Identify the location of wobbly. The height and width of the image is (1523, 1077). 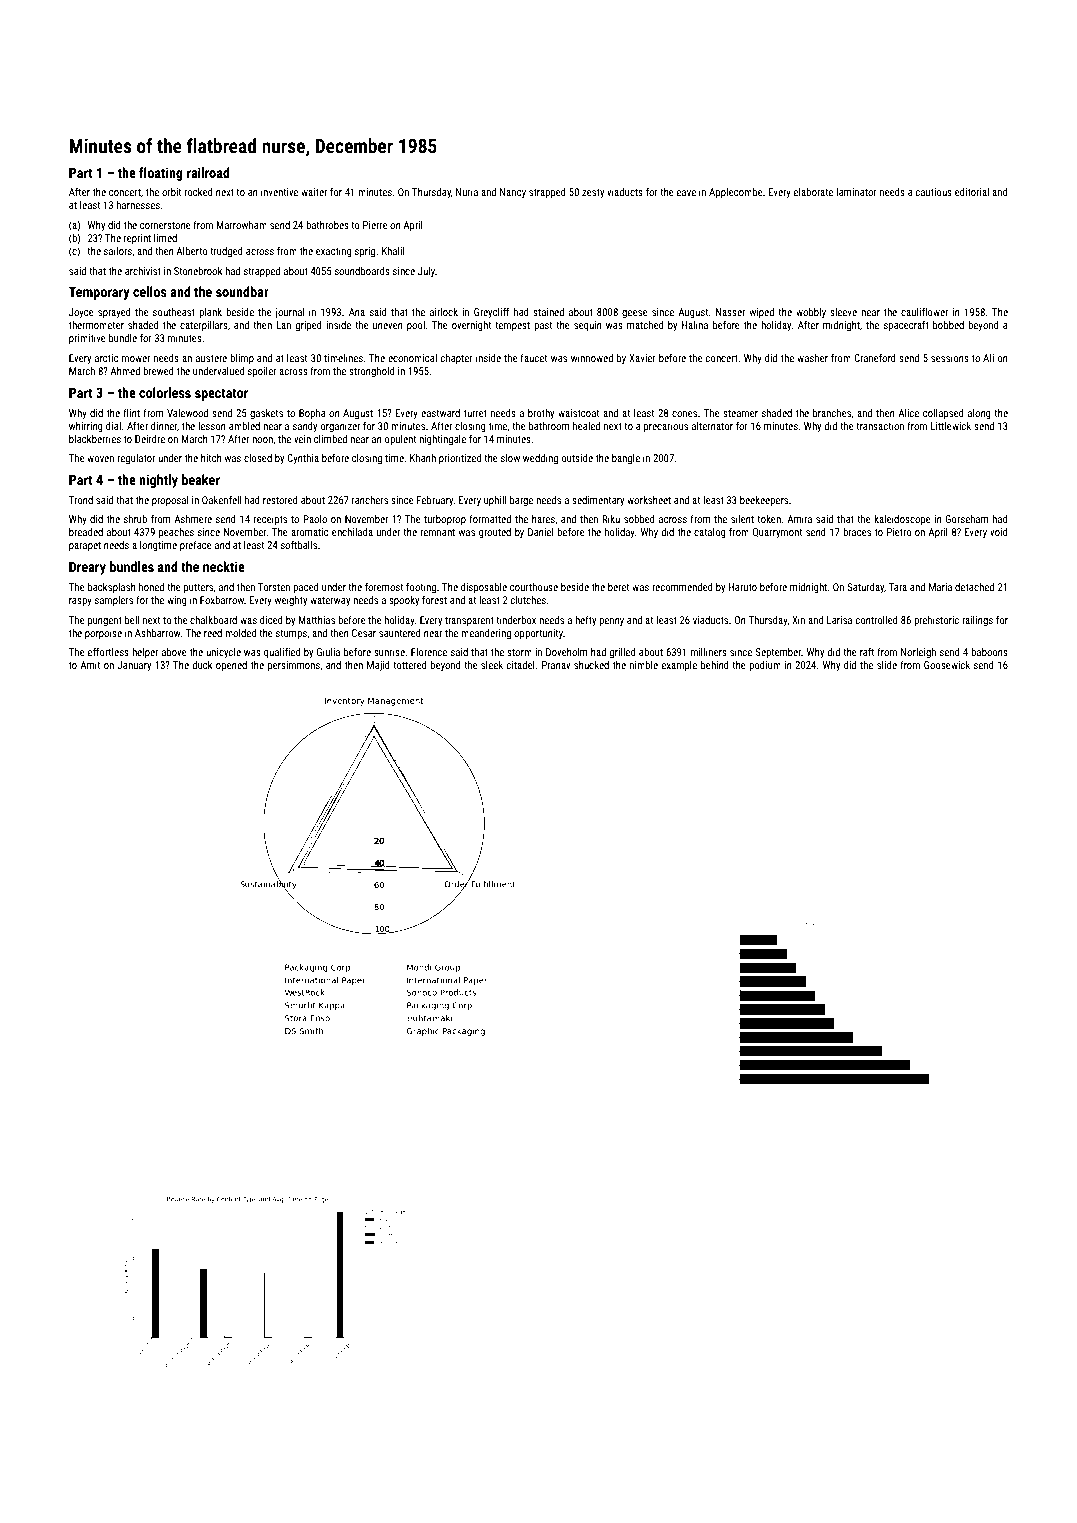
(811, 313).
